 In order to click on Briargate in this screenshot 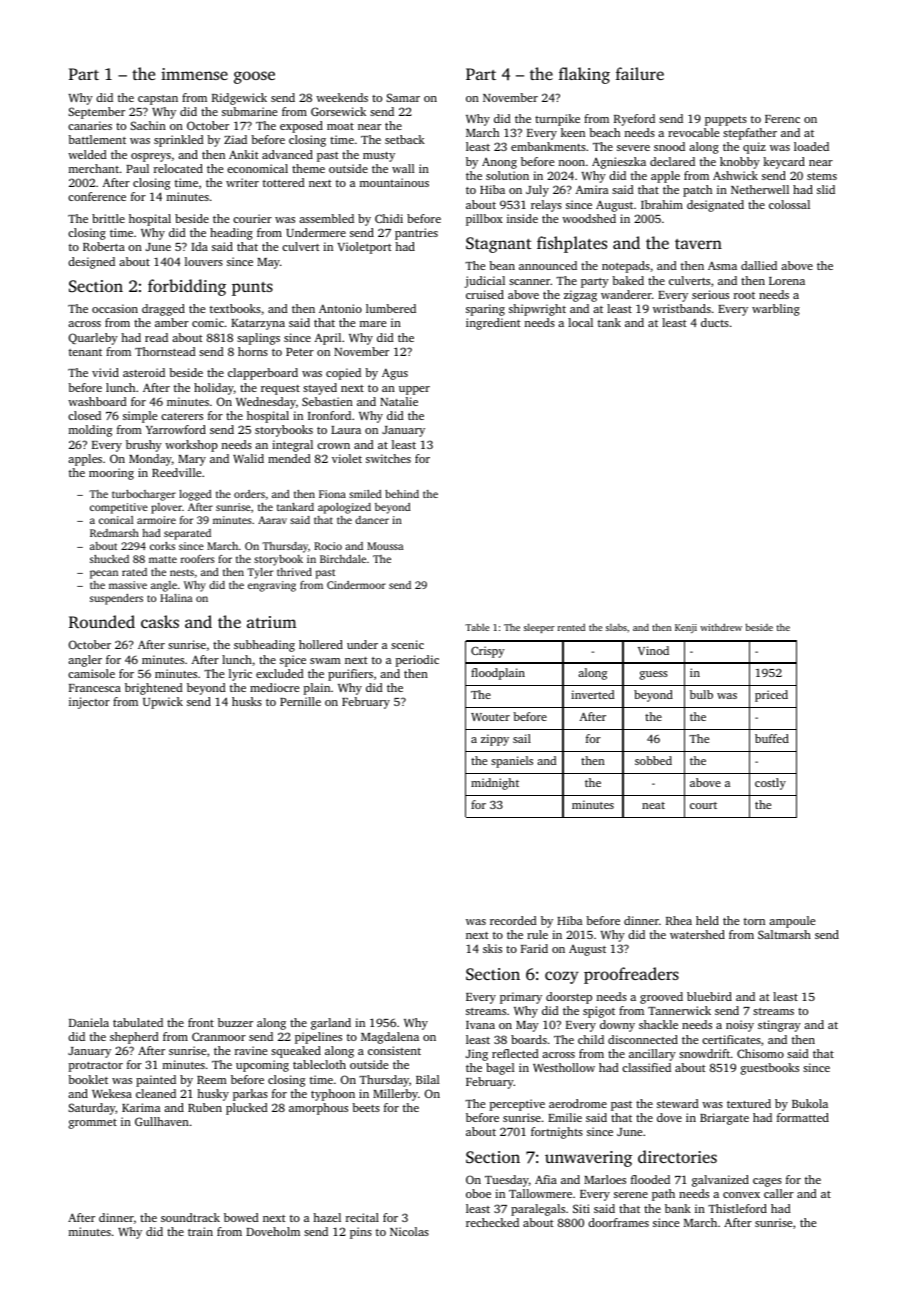, I will do `click(724, 1119)`.
